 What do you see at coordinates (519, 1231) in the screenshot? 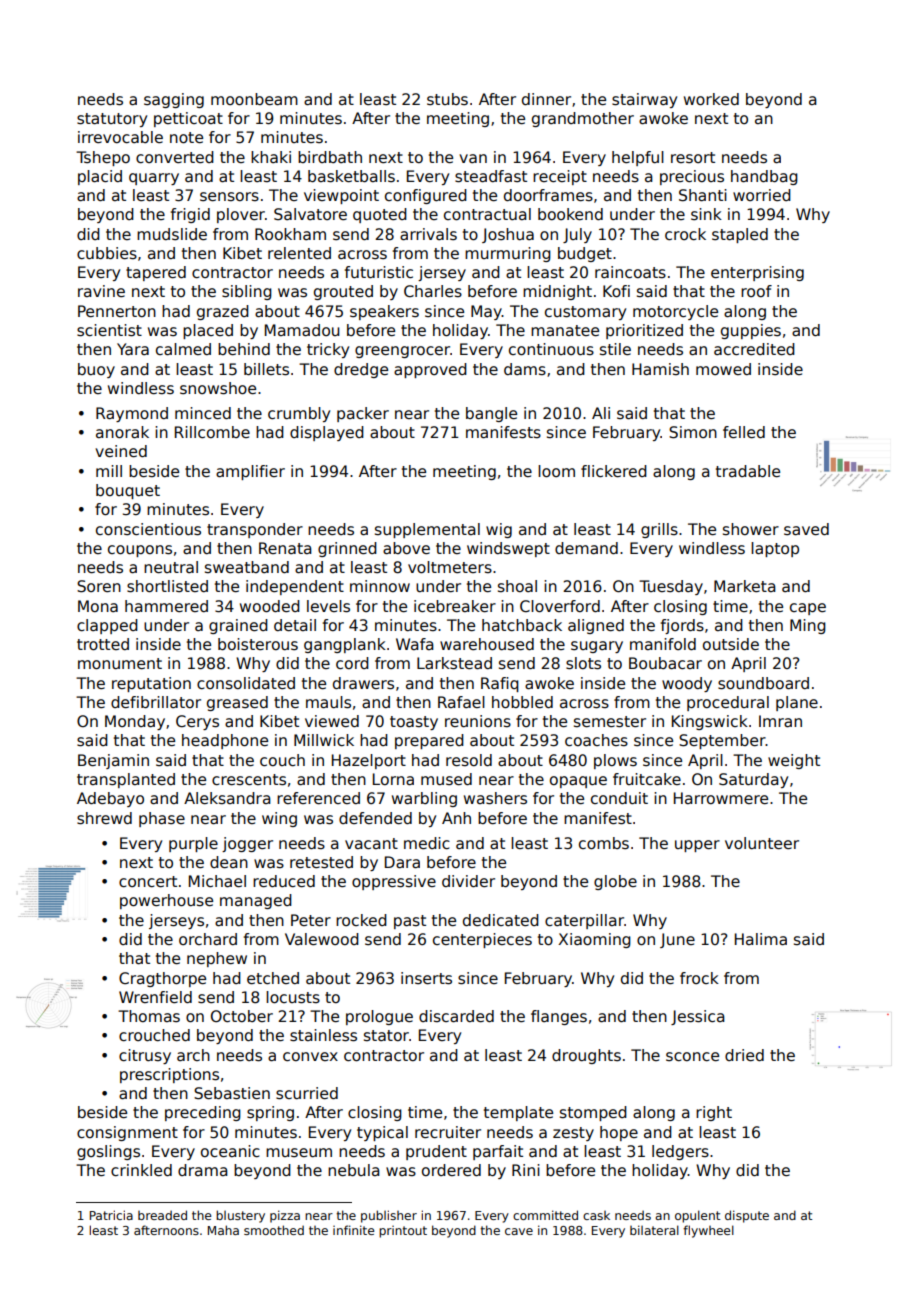
I see `cave` at bounding box center [519, 1231].
